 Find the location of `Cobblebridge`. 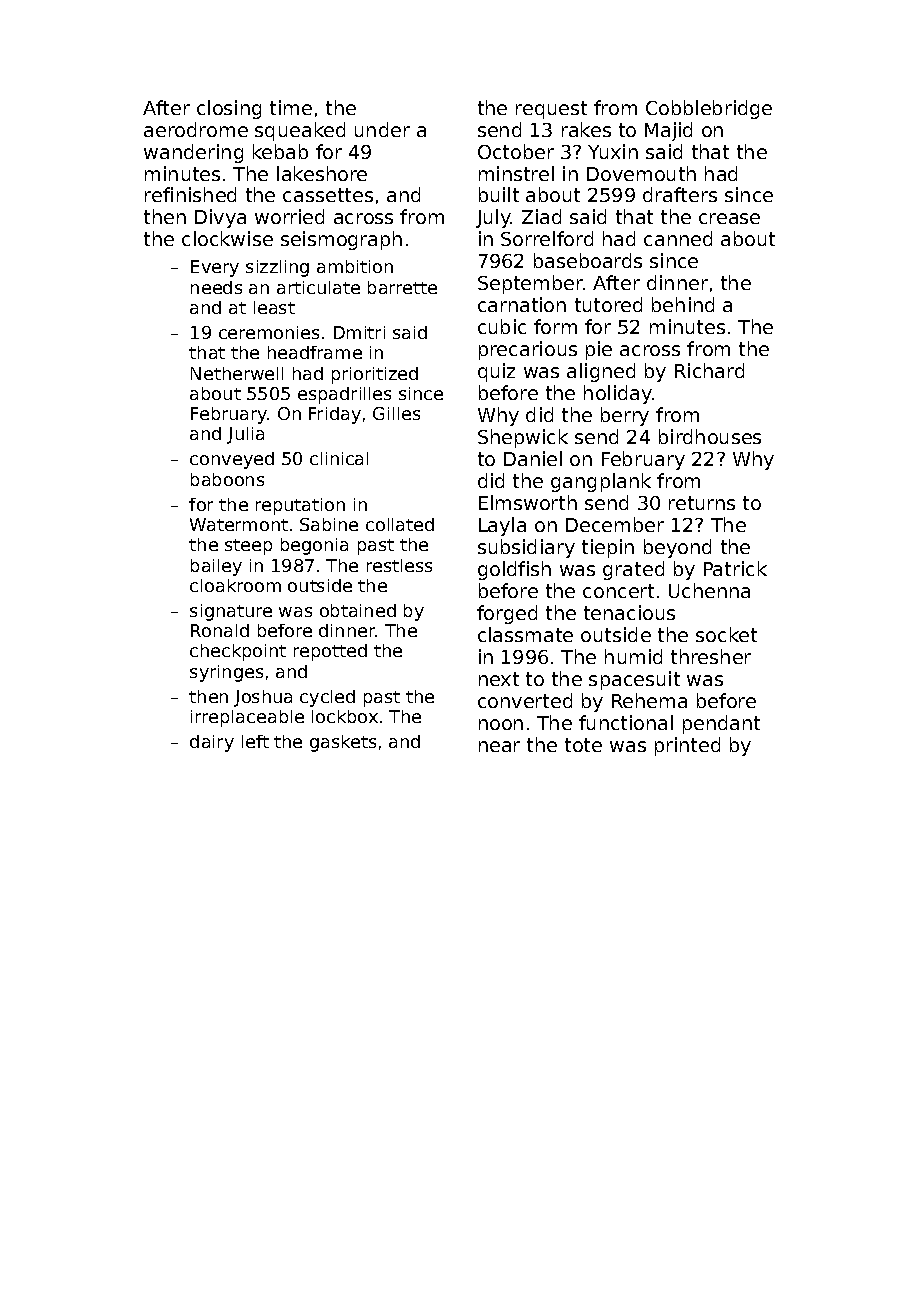

Cobblebridge is located at coordinates (709, 109).
